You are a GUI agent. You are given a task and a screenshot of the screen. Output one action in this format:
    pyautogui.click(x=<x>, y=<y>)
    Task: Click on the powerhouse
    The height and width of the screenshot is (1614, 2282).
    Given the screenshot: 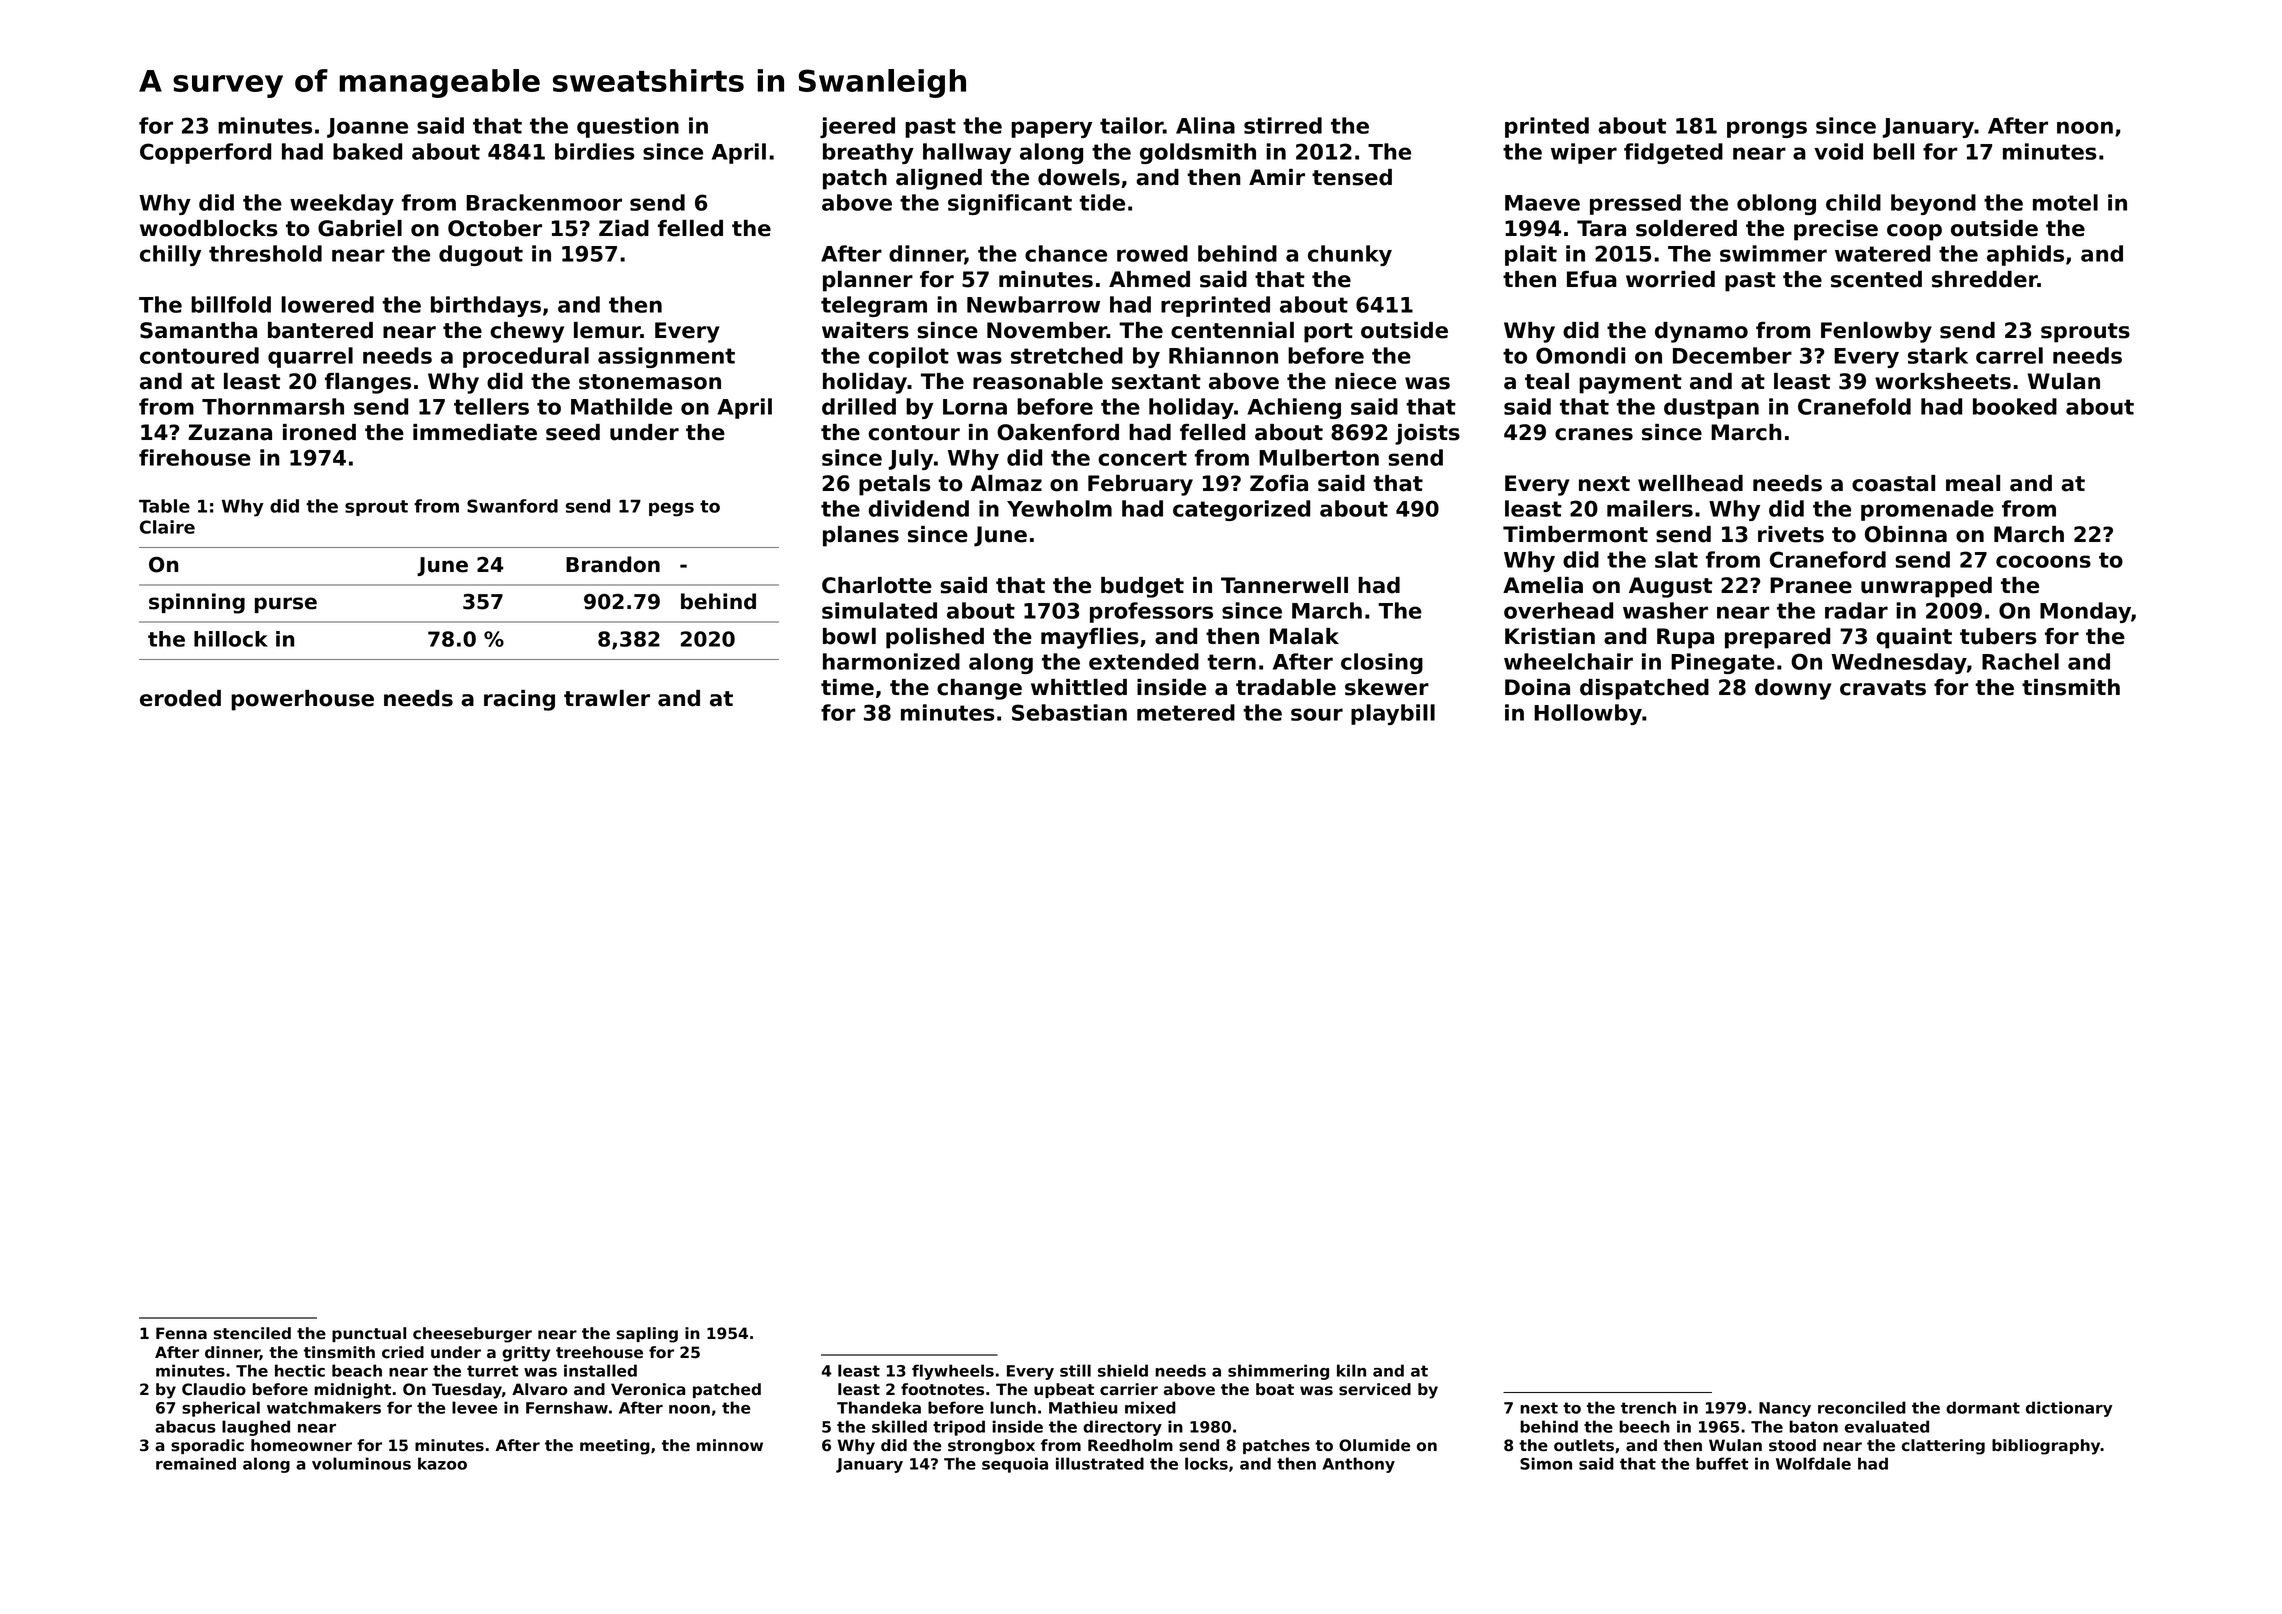 What is the action you would take?
    pyautogui.click(x=302, y=700)
